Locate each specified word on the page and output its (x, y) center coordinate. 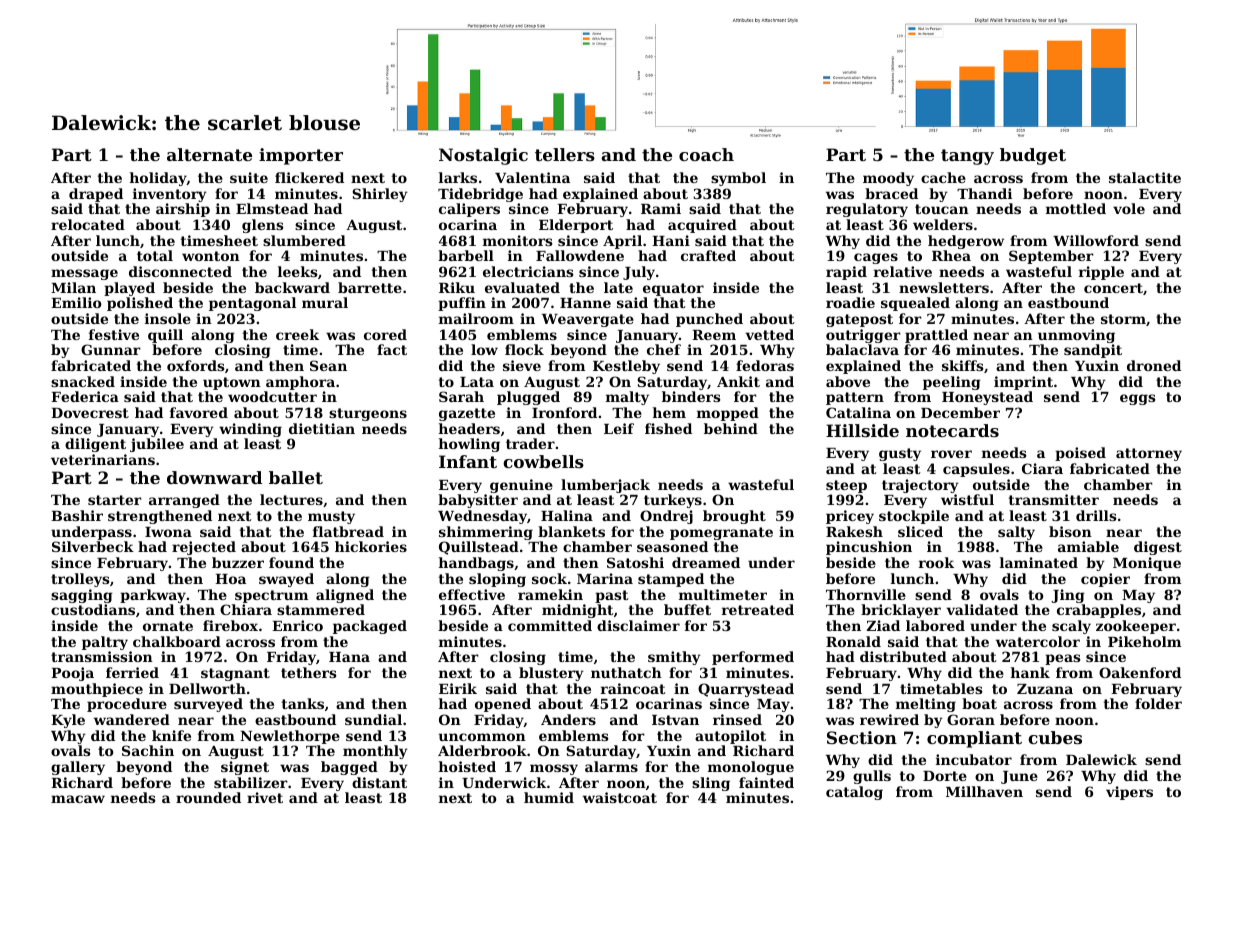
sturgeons (368, 414)
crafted (708, 255)
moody (888, 179)
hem (669, 412)
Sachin (148, 750)
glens (263, 226)
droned (1154, 365)
